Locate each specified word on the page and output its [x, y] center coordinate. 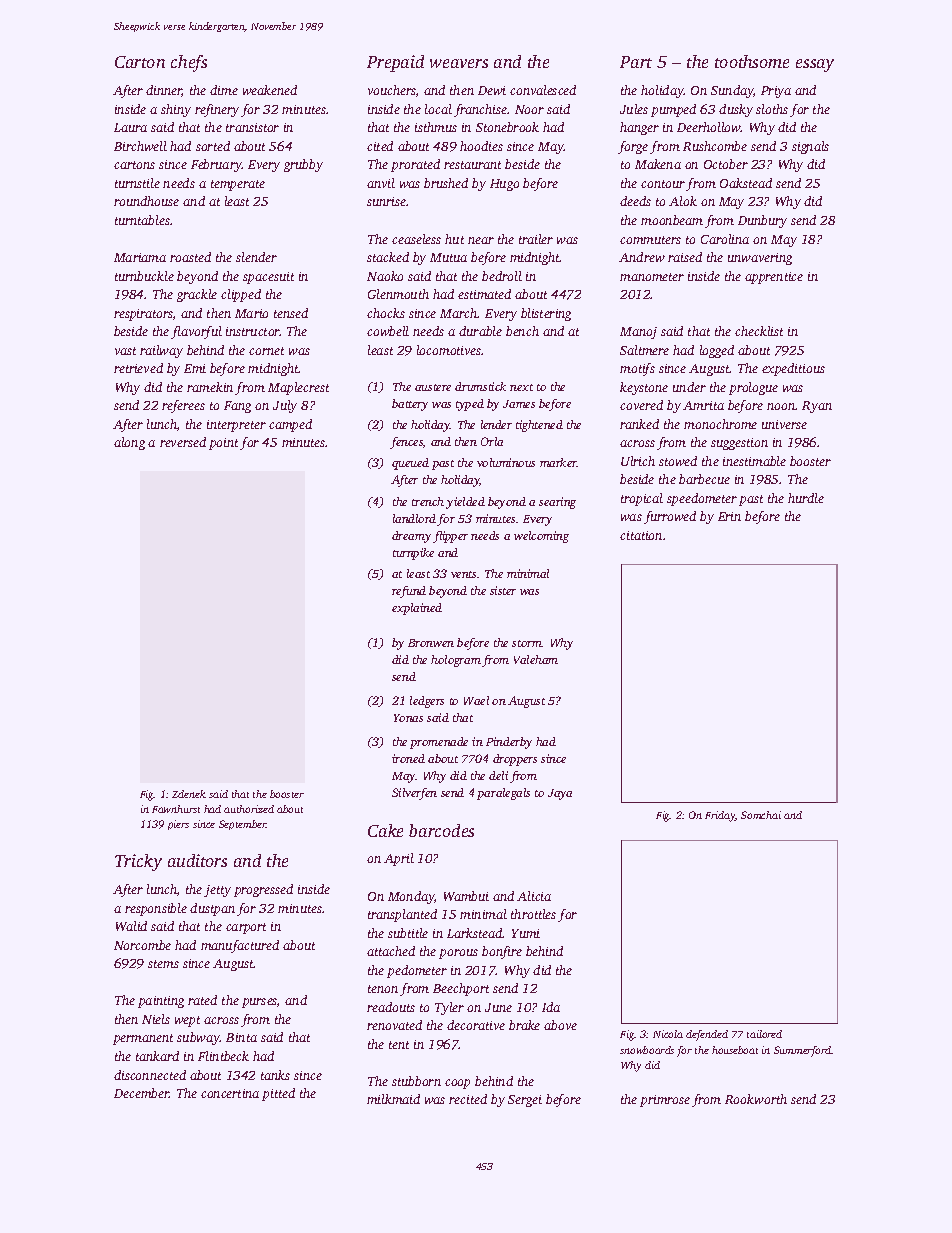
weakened [270, 90]
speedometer [702, 499]
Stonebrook [507, 127]
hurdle [806, 498]
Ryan [817, 407]
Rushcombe [715, 146]
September [242, 825]
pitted [278, 1094]
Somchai [761, 815]
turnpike [413, 554]
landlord [414, 518]
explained [417, 609]
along [129, 443]
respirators [143, 315]
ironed [408, 758]
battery [410, 405]
